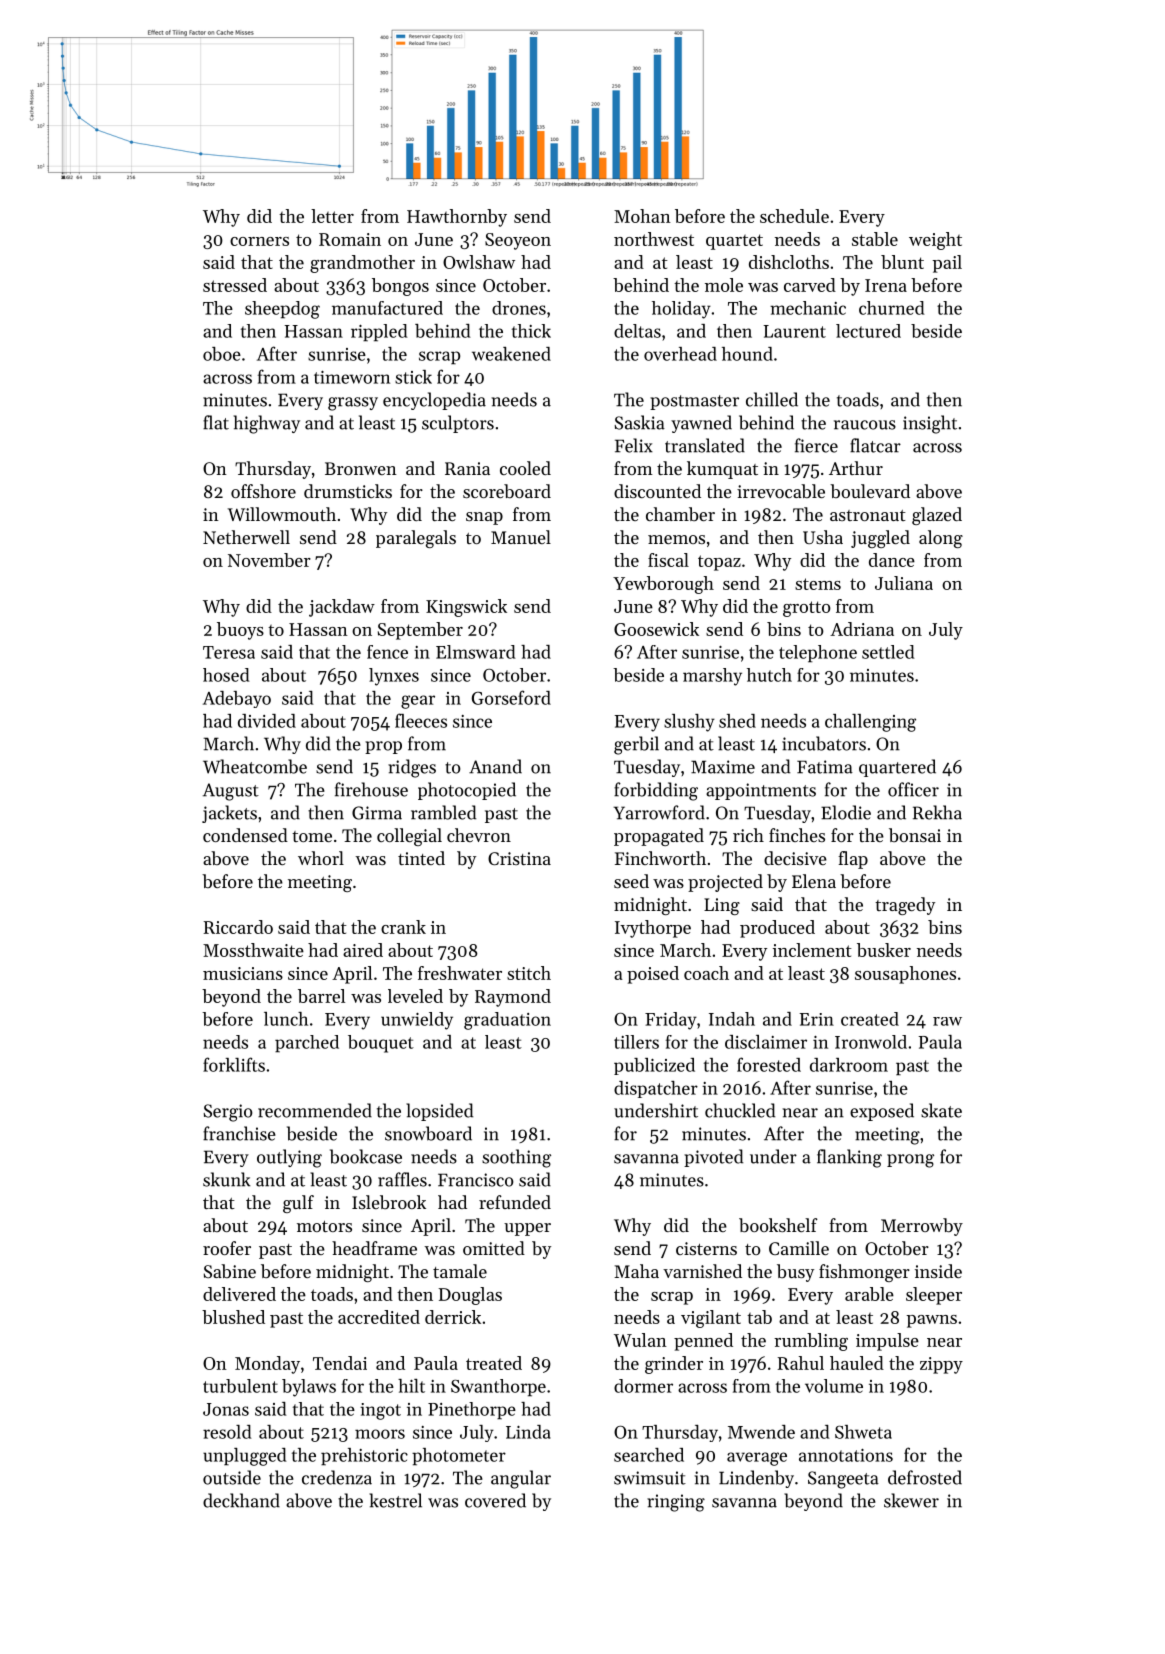 The width and height of the image is (1165, 1654). What do you see at coordinates (246, 537) in the image?
I see `Netherwell` at bounding box center [246, 537].
